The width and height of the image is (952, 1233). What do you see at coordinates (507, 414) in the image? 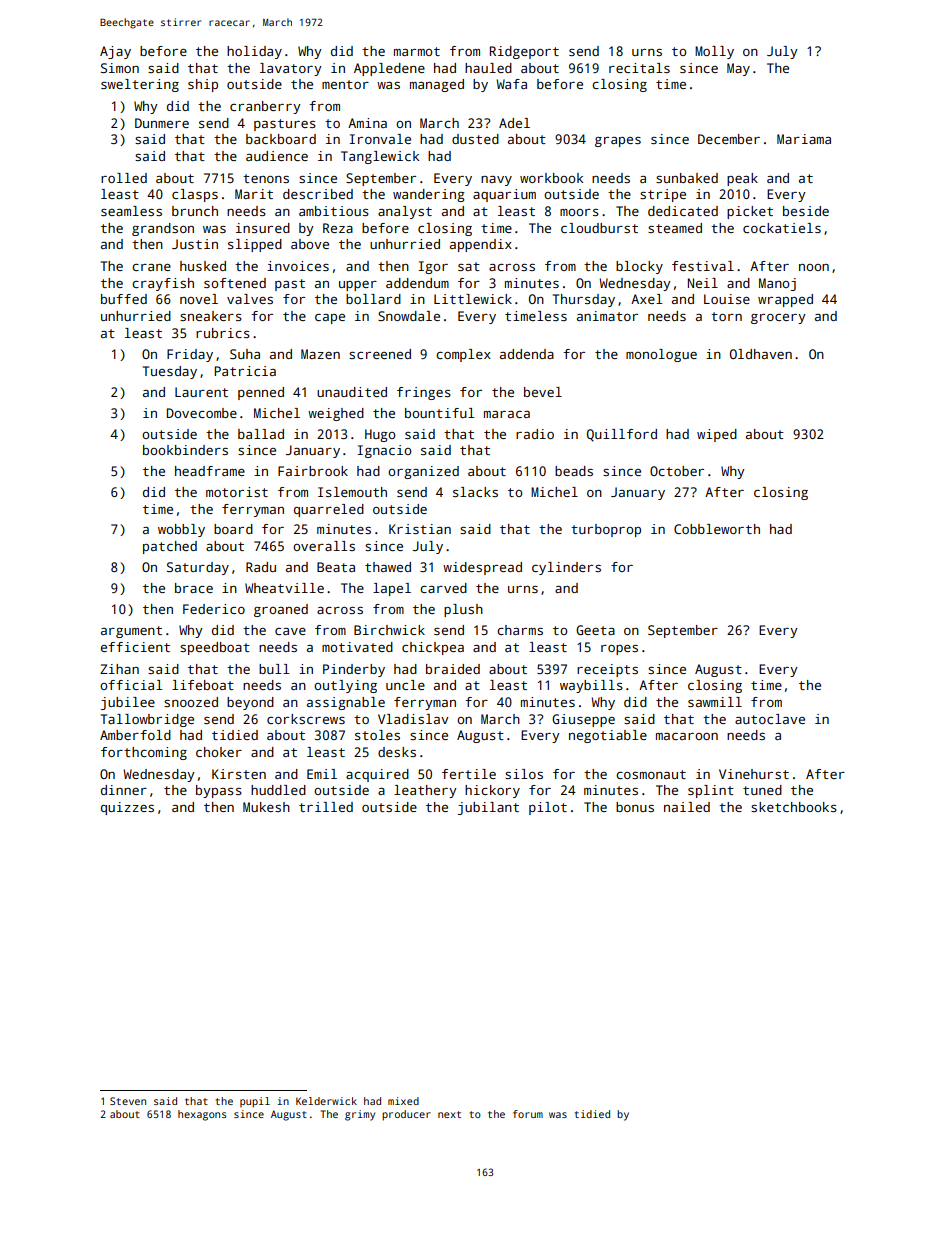
I see `maraca` at bounding box center [507, 414].
